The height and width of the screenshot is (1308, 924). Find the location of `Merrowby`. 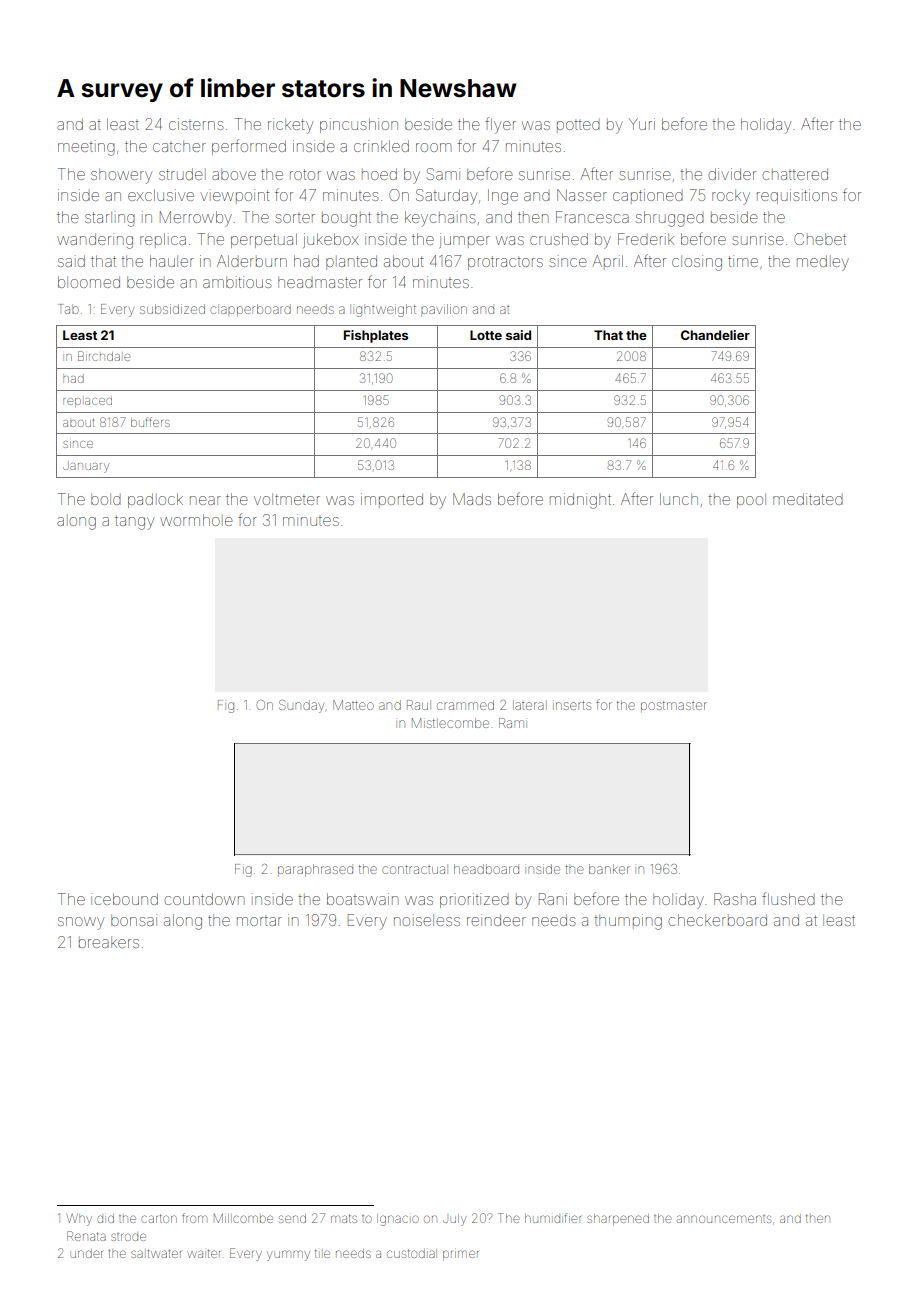

Merrowby is located at coordinates (196, 219).
